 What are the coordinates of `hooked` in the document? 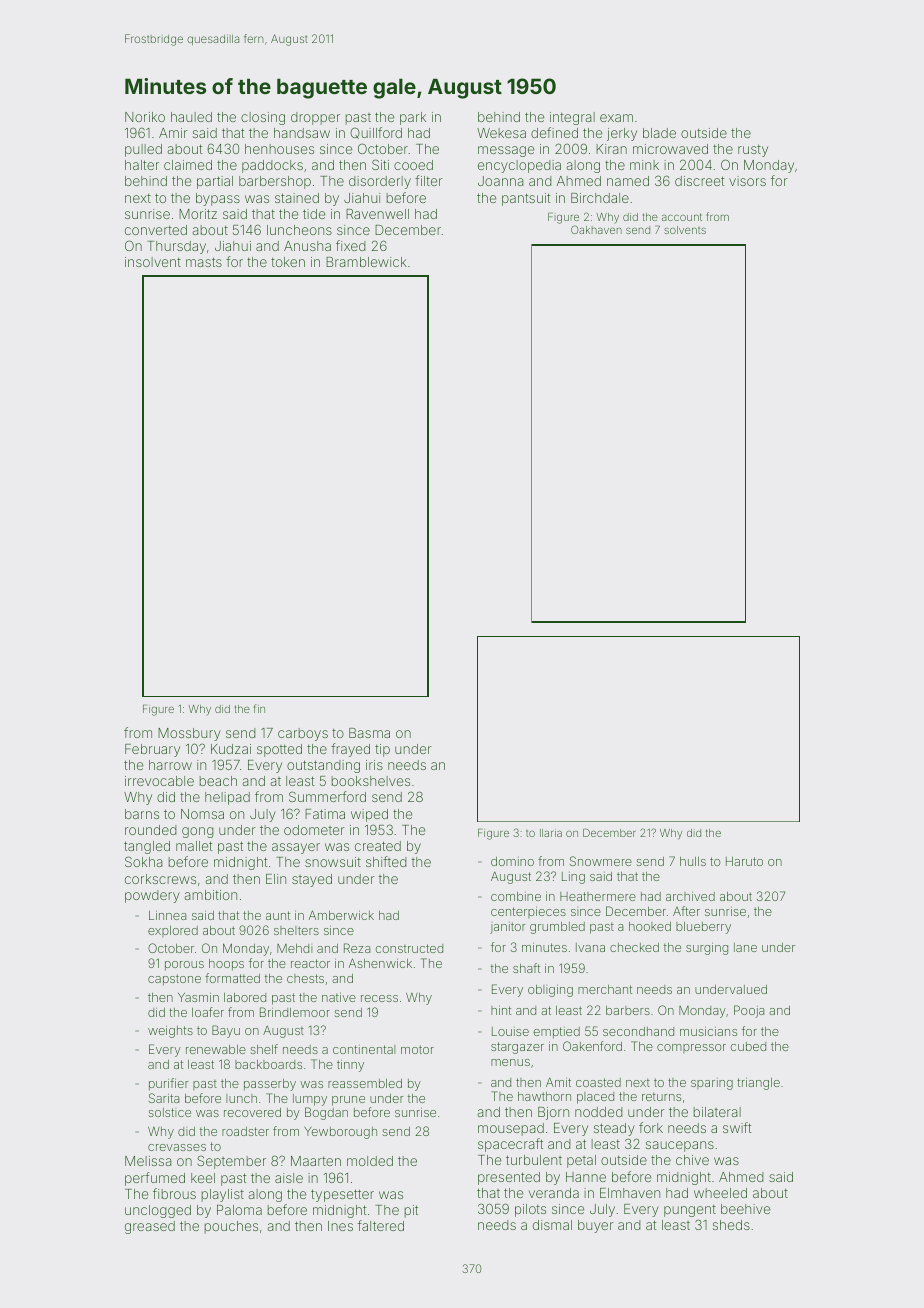 It's located at (650, 926).
